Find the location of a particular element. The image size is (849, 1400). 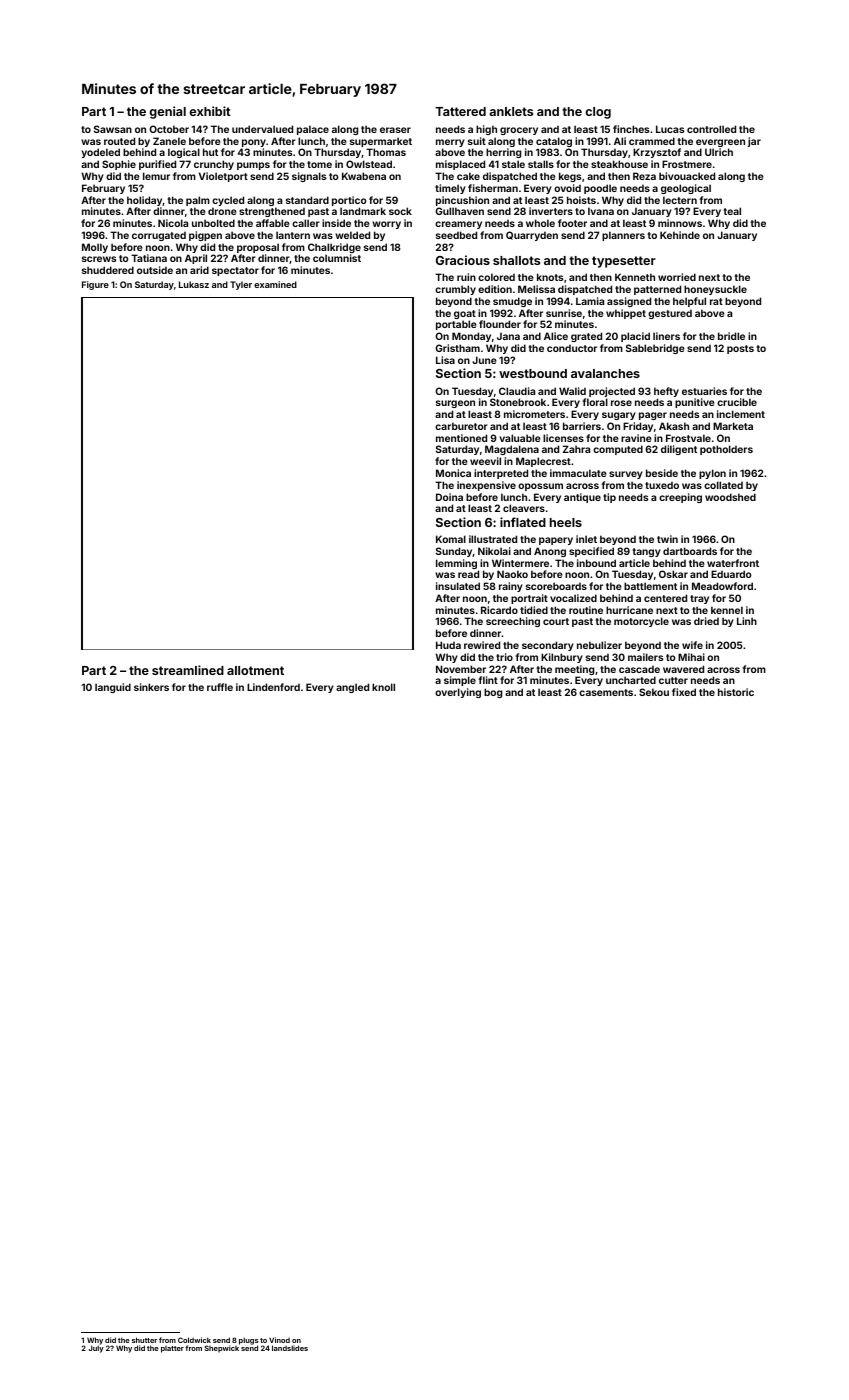

controlled is located at coordinates (711, 129).
